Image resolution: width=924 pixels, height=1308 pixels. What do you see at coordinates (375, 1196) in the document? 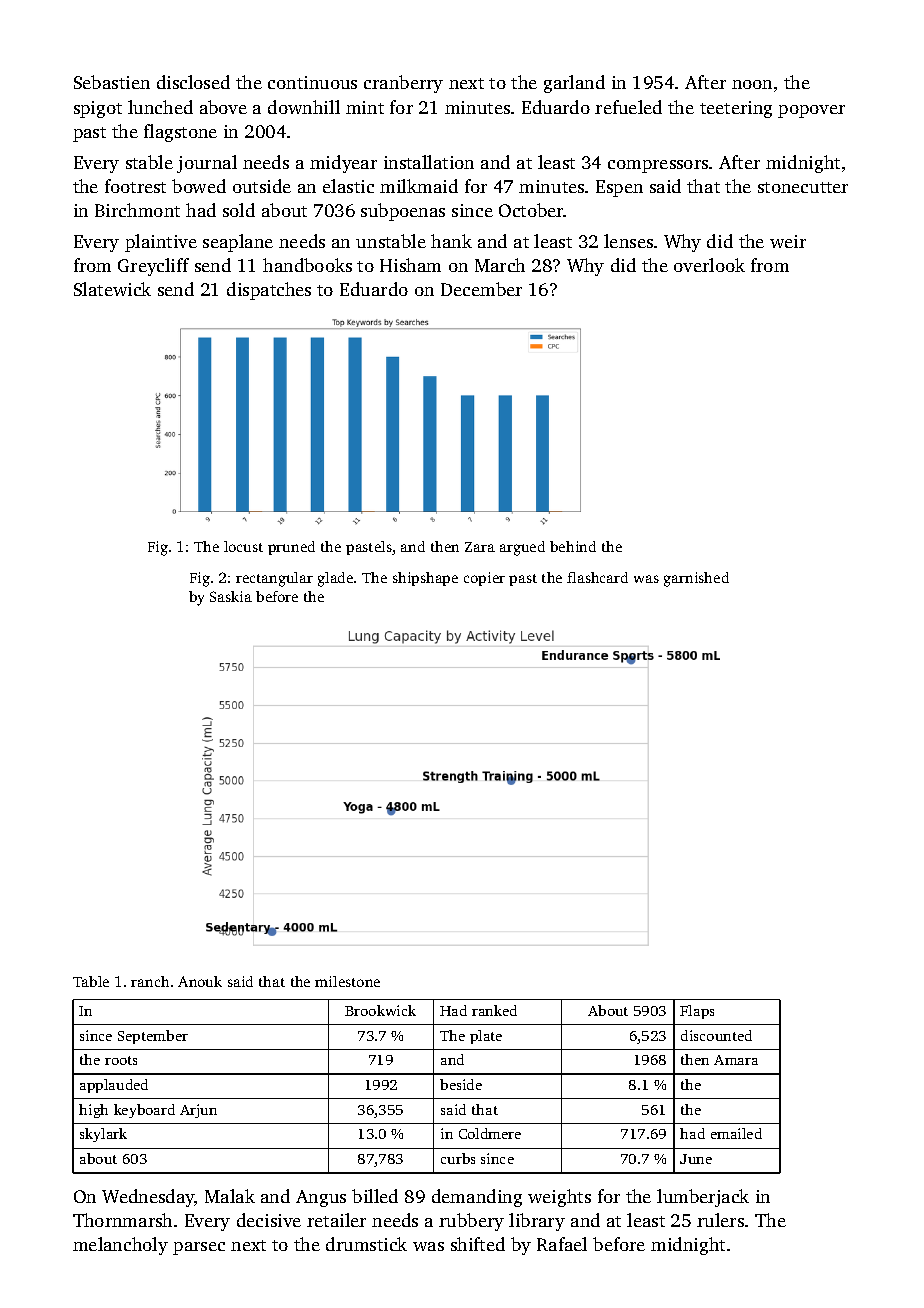
I see `billed` at bounding box center [375, 1196].
